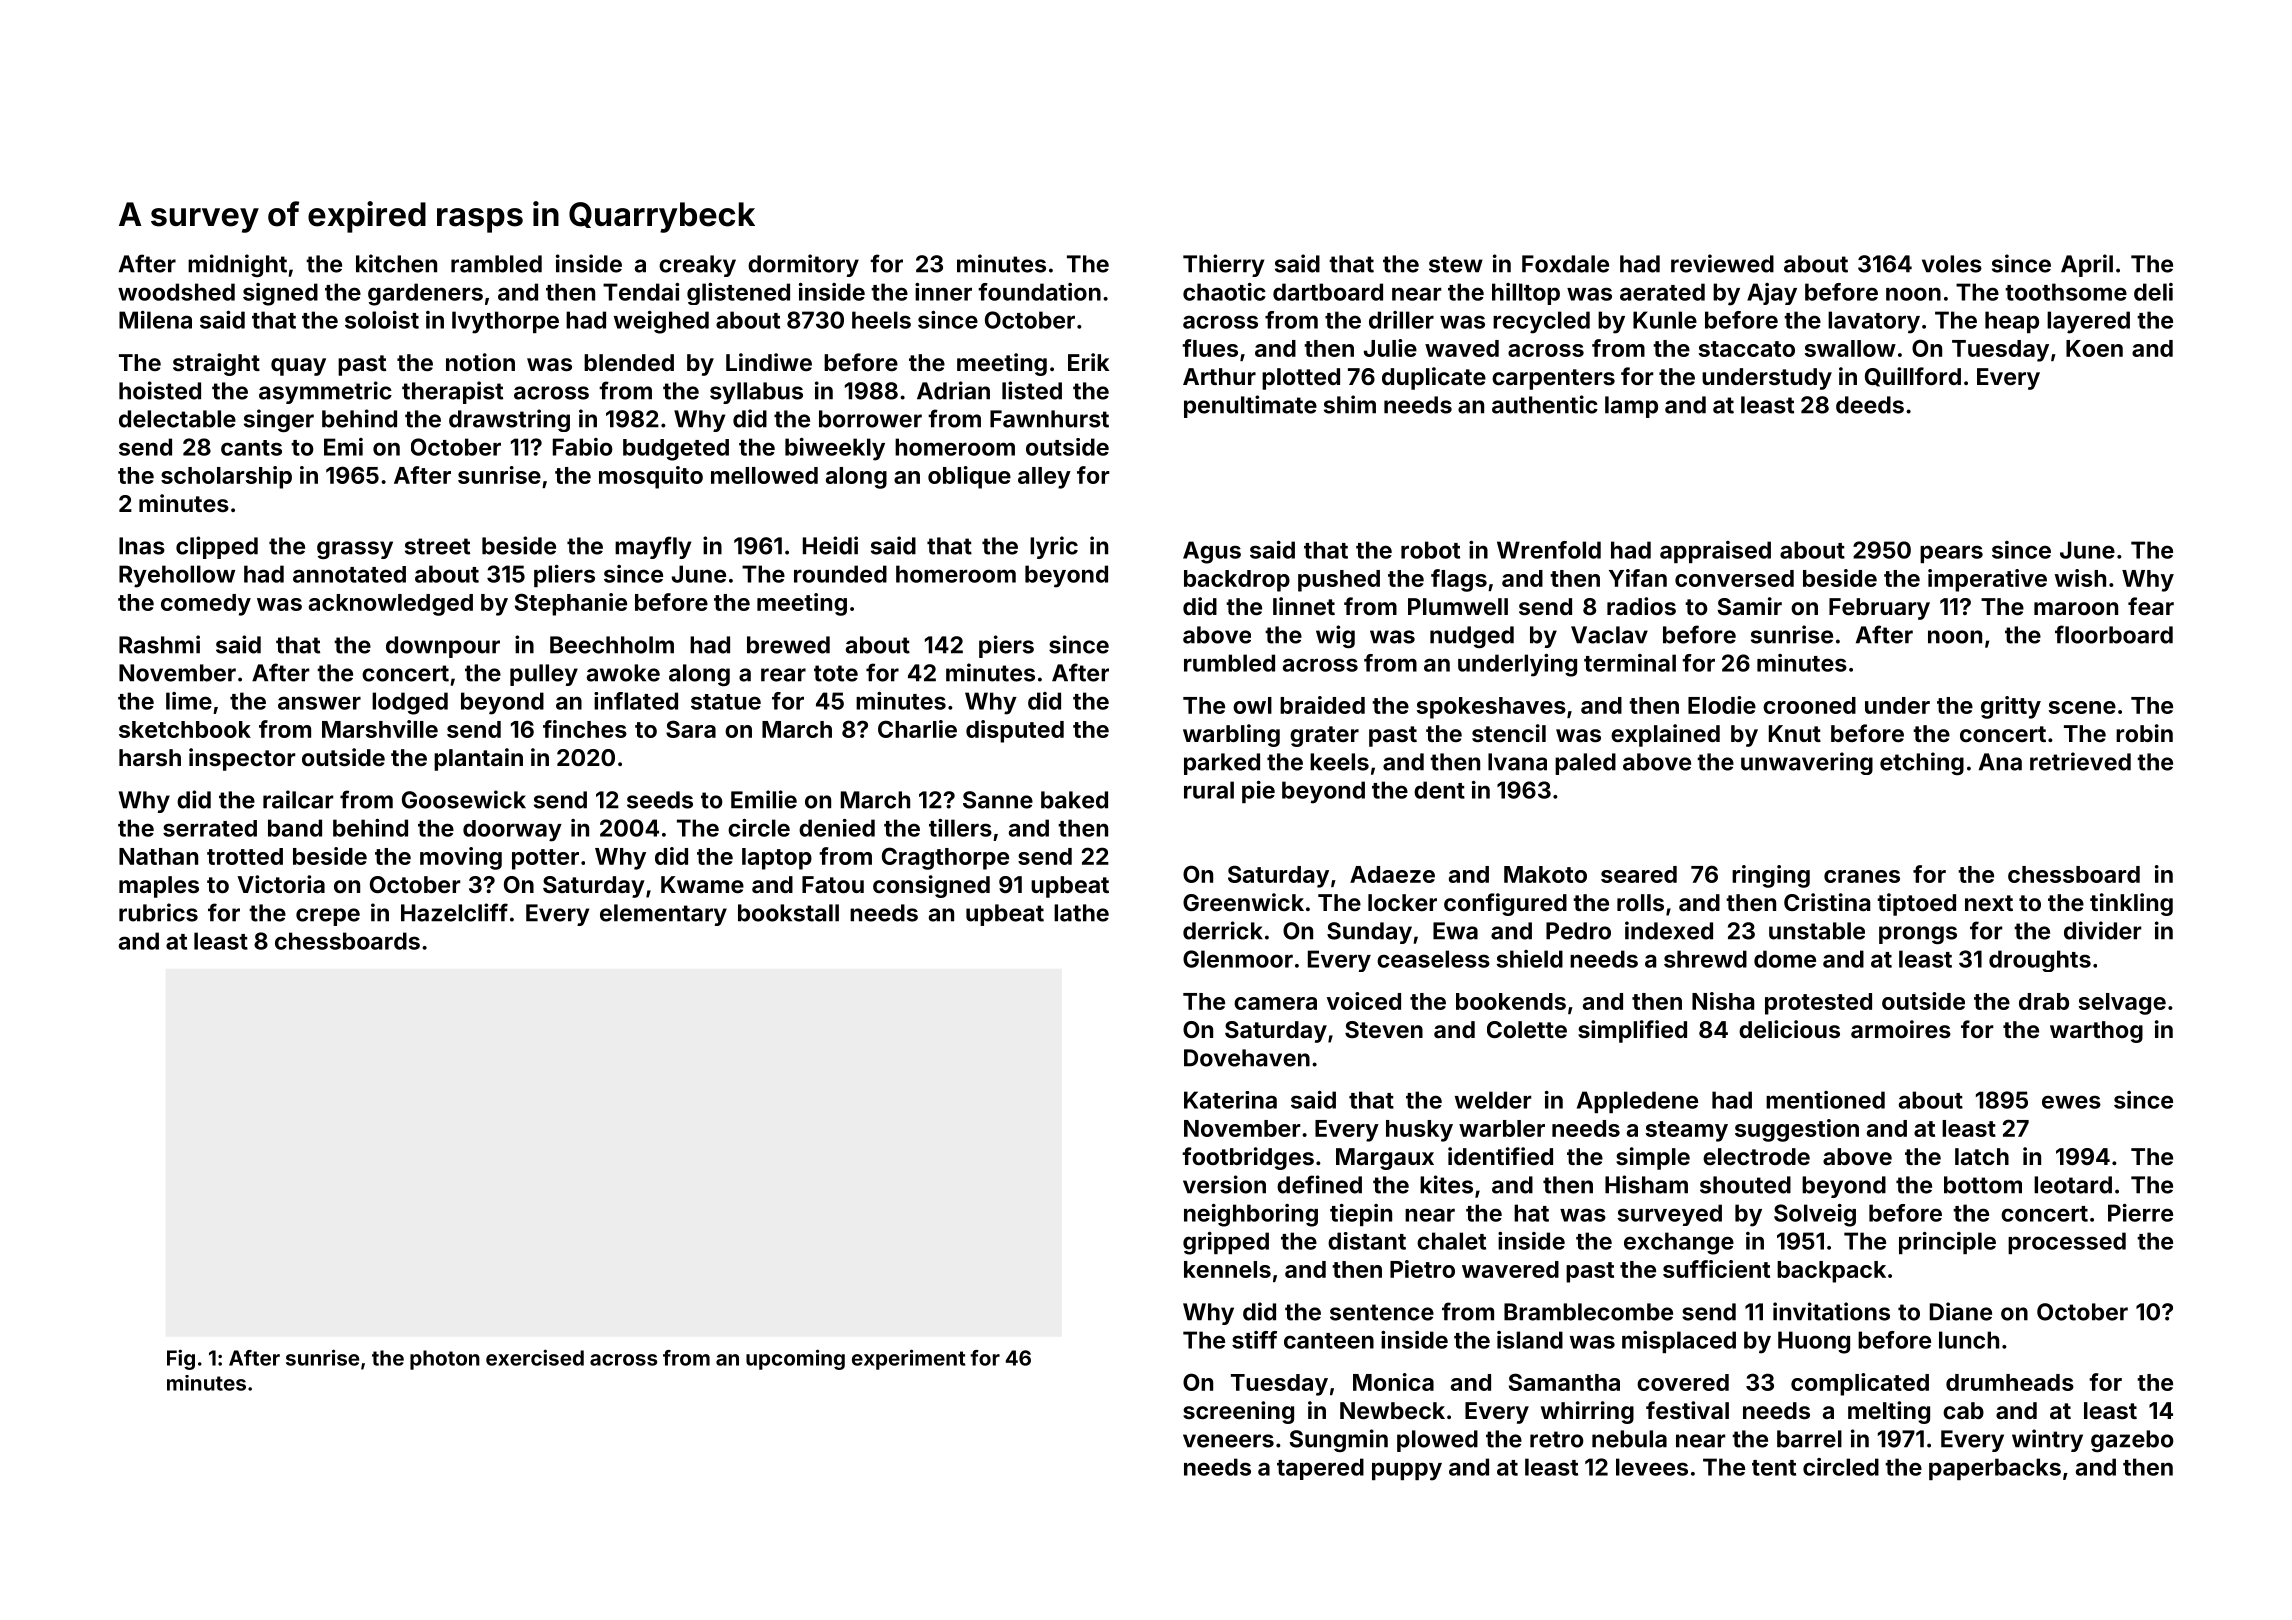  What do you see at coordinates (1247, 1058) in the page?
I see `Dovehaven` at bounding box center [1247, 1058].
